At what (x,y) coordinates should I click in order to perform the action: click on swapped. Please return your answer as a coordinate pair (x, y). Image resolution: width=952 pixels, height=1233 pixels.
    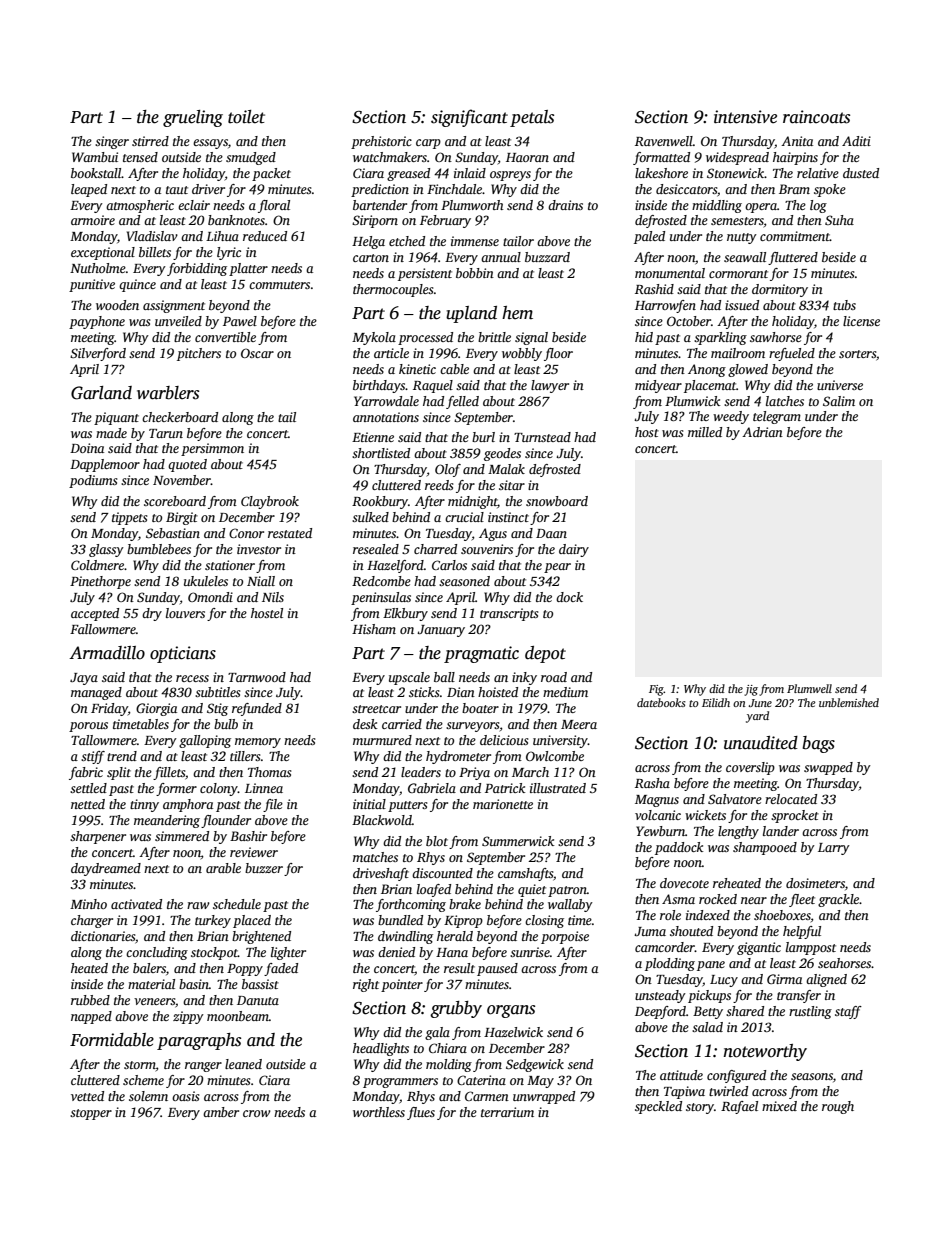
    Looking at the image, I should click on (828, 768).
